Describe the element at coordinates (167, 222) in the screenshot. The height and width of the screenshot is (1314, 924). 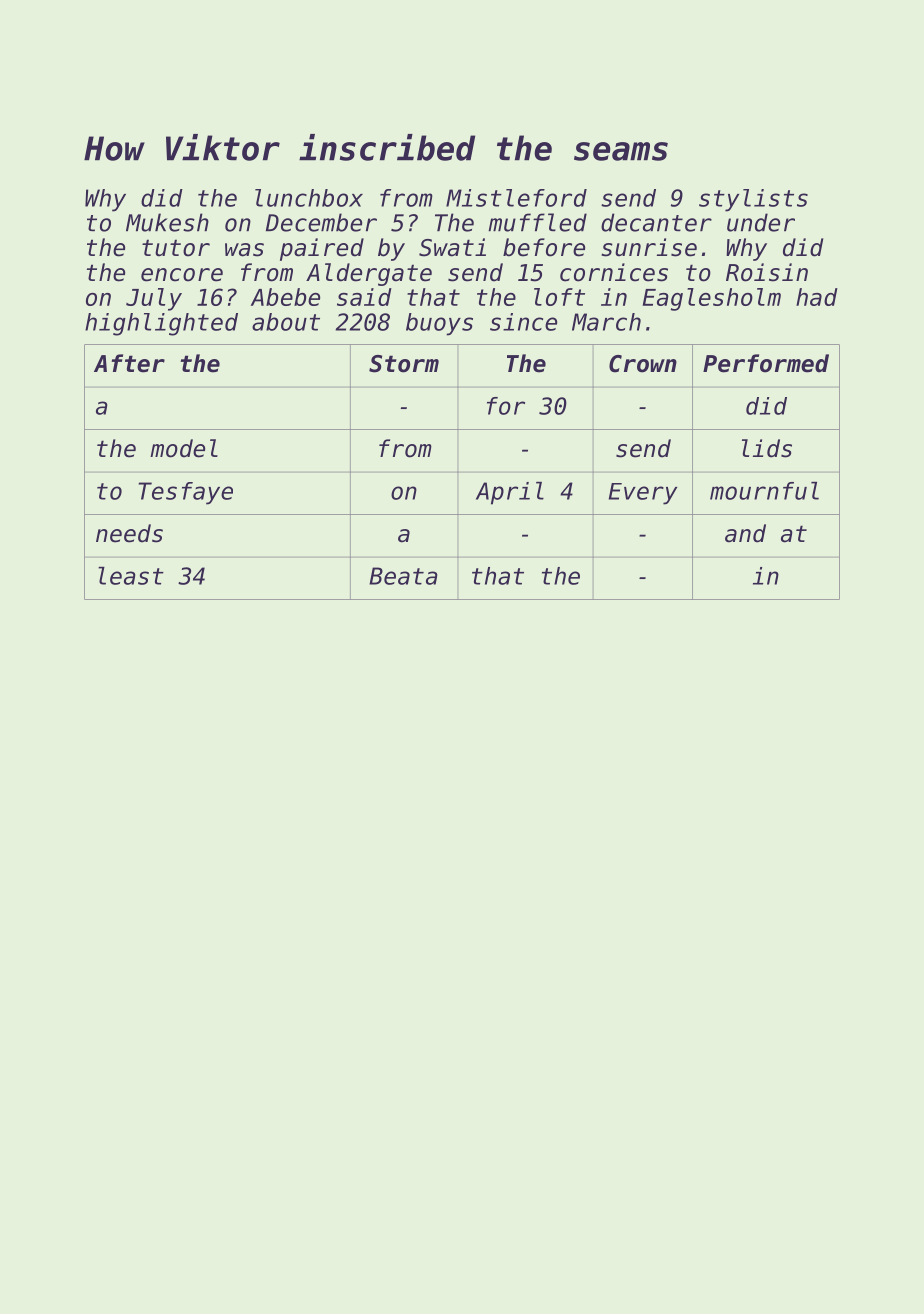
I see `Mukesh` at that location.
